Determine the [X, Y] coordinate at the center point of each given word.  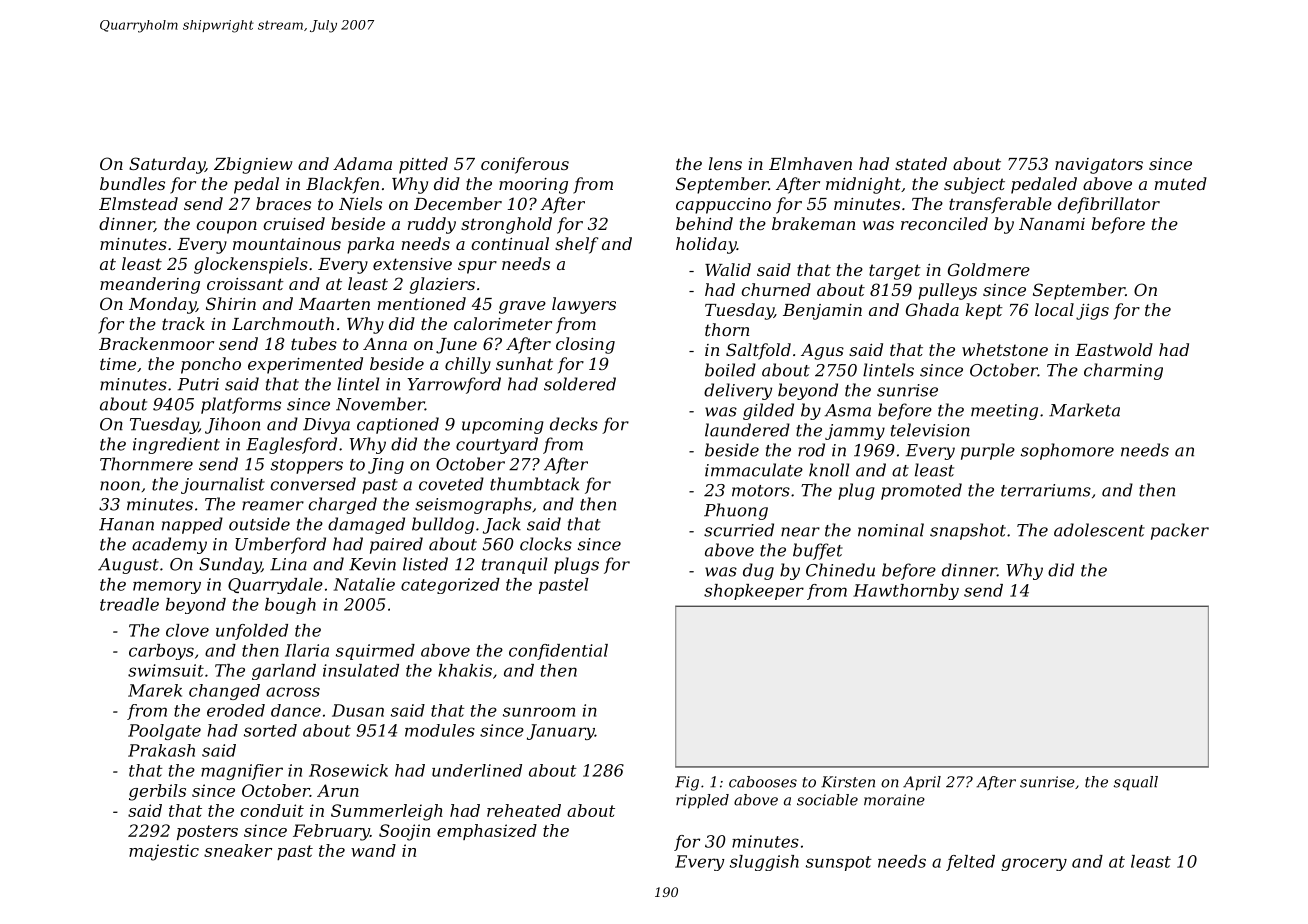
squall [1136, 783]
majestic [164, 852]
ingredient [176, 445]
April [922, 783]
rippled [702, 801]
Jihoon [232, 425]
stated [921, 163]
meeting [1004, 412]
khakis [465, 670]
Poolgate [164, 732]
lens [725, 163]
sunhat [524, 363]
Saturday [167, 165]
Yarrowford [454, 385]
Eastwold [1114, 349]
